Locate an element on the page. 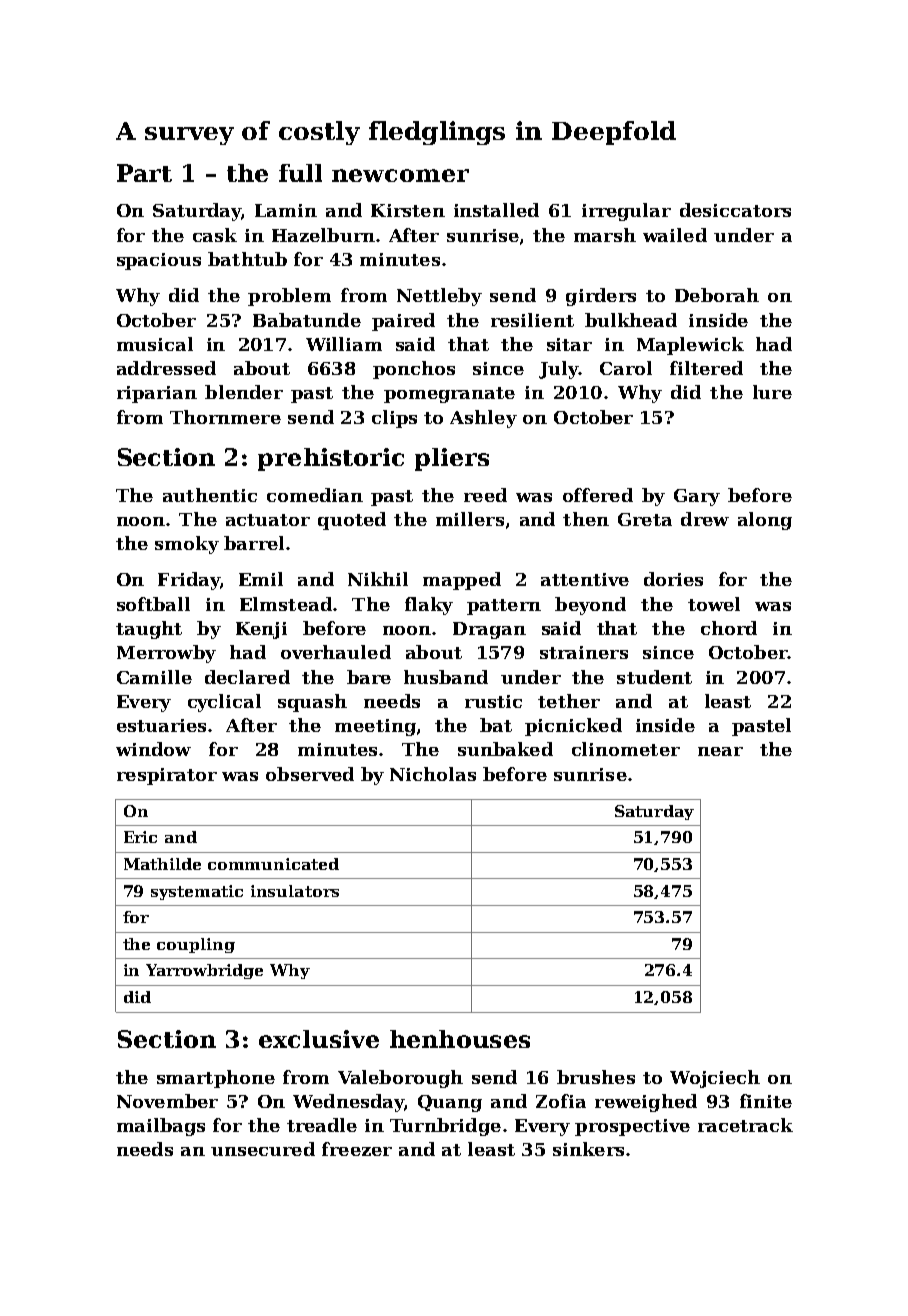 The height and width of the document is (1316, 908). Zofia is located at coordinates (561, 1101).
